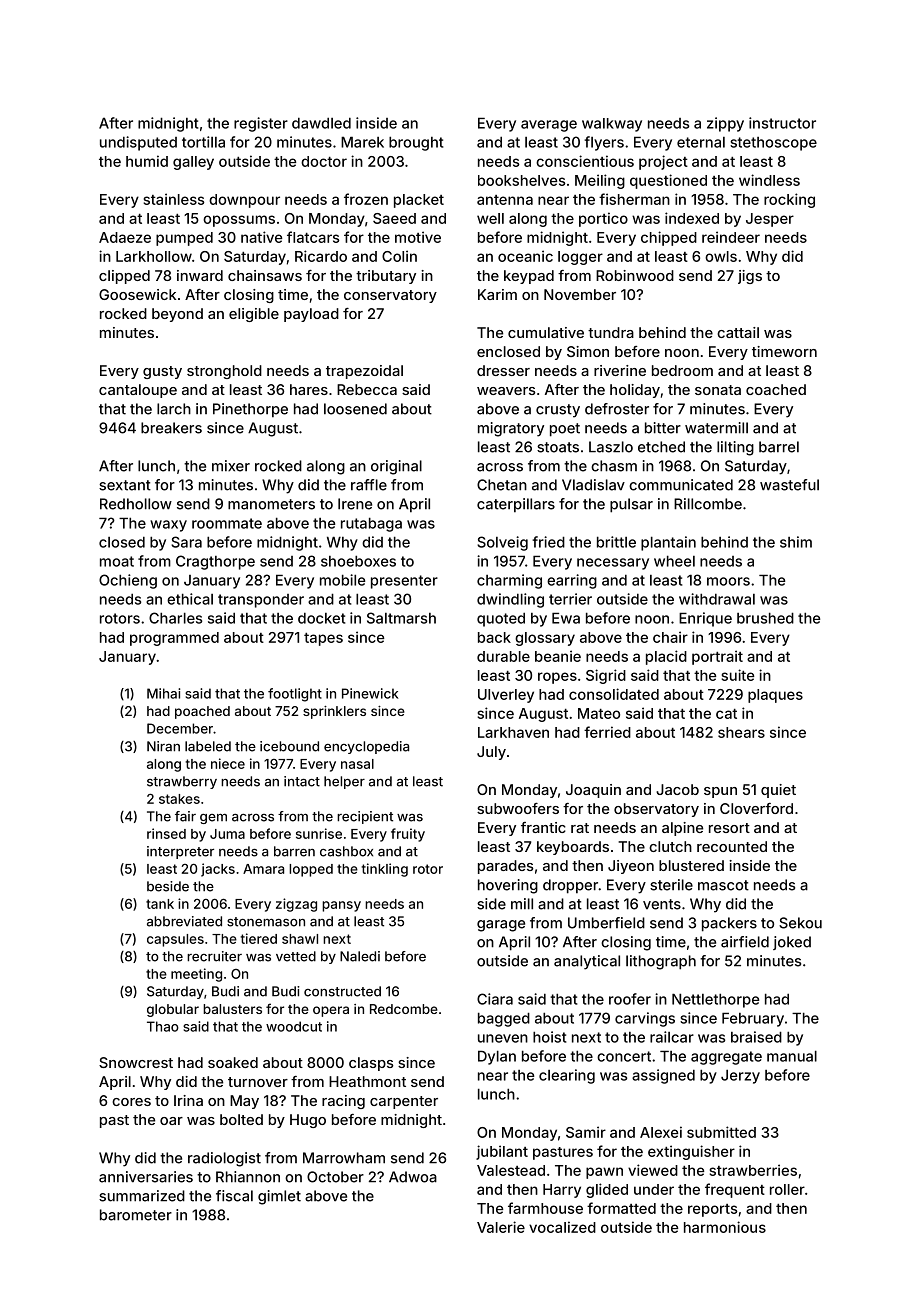  I want to click on Niran, so click(163, 746).
